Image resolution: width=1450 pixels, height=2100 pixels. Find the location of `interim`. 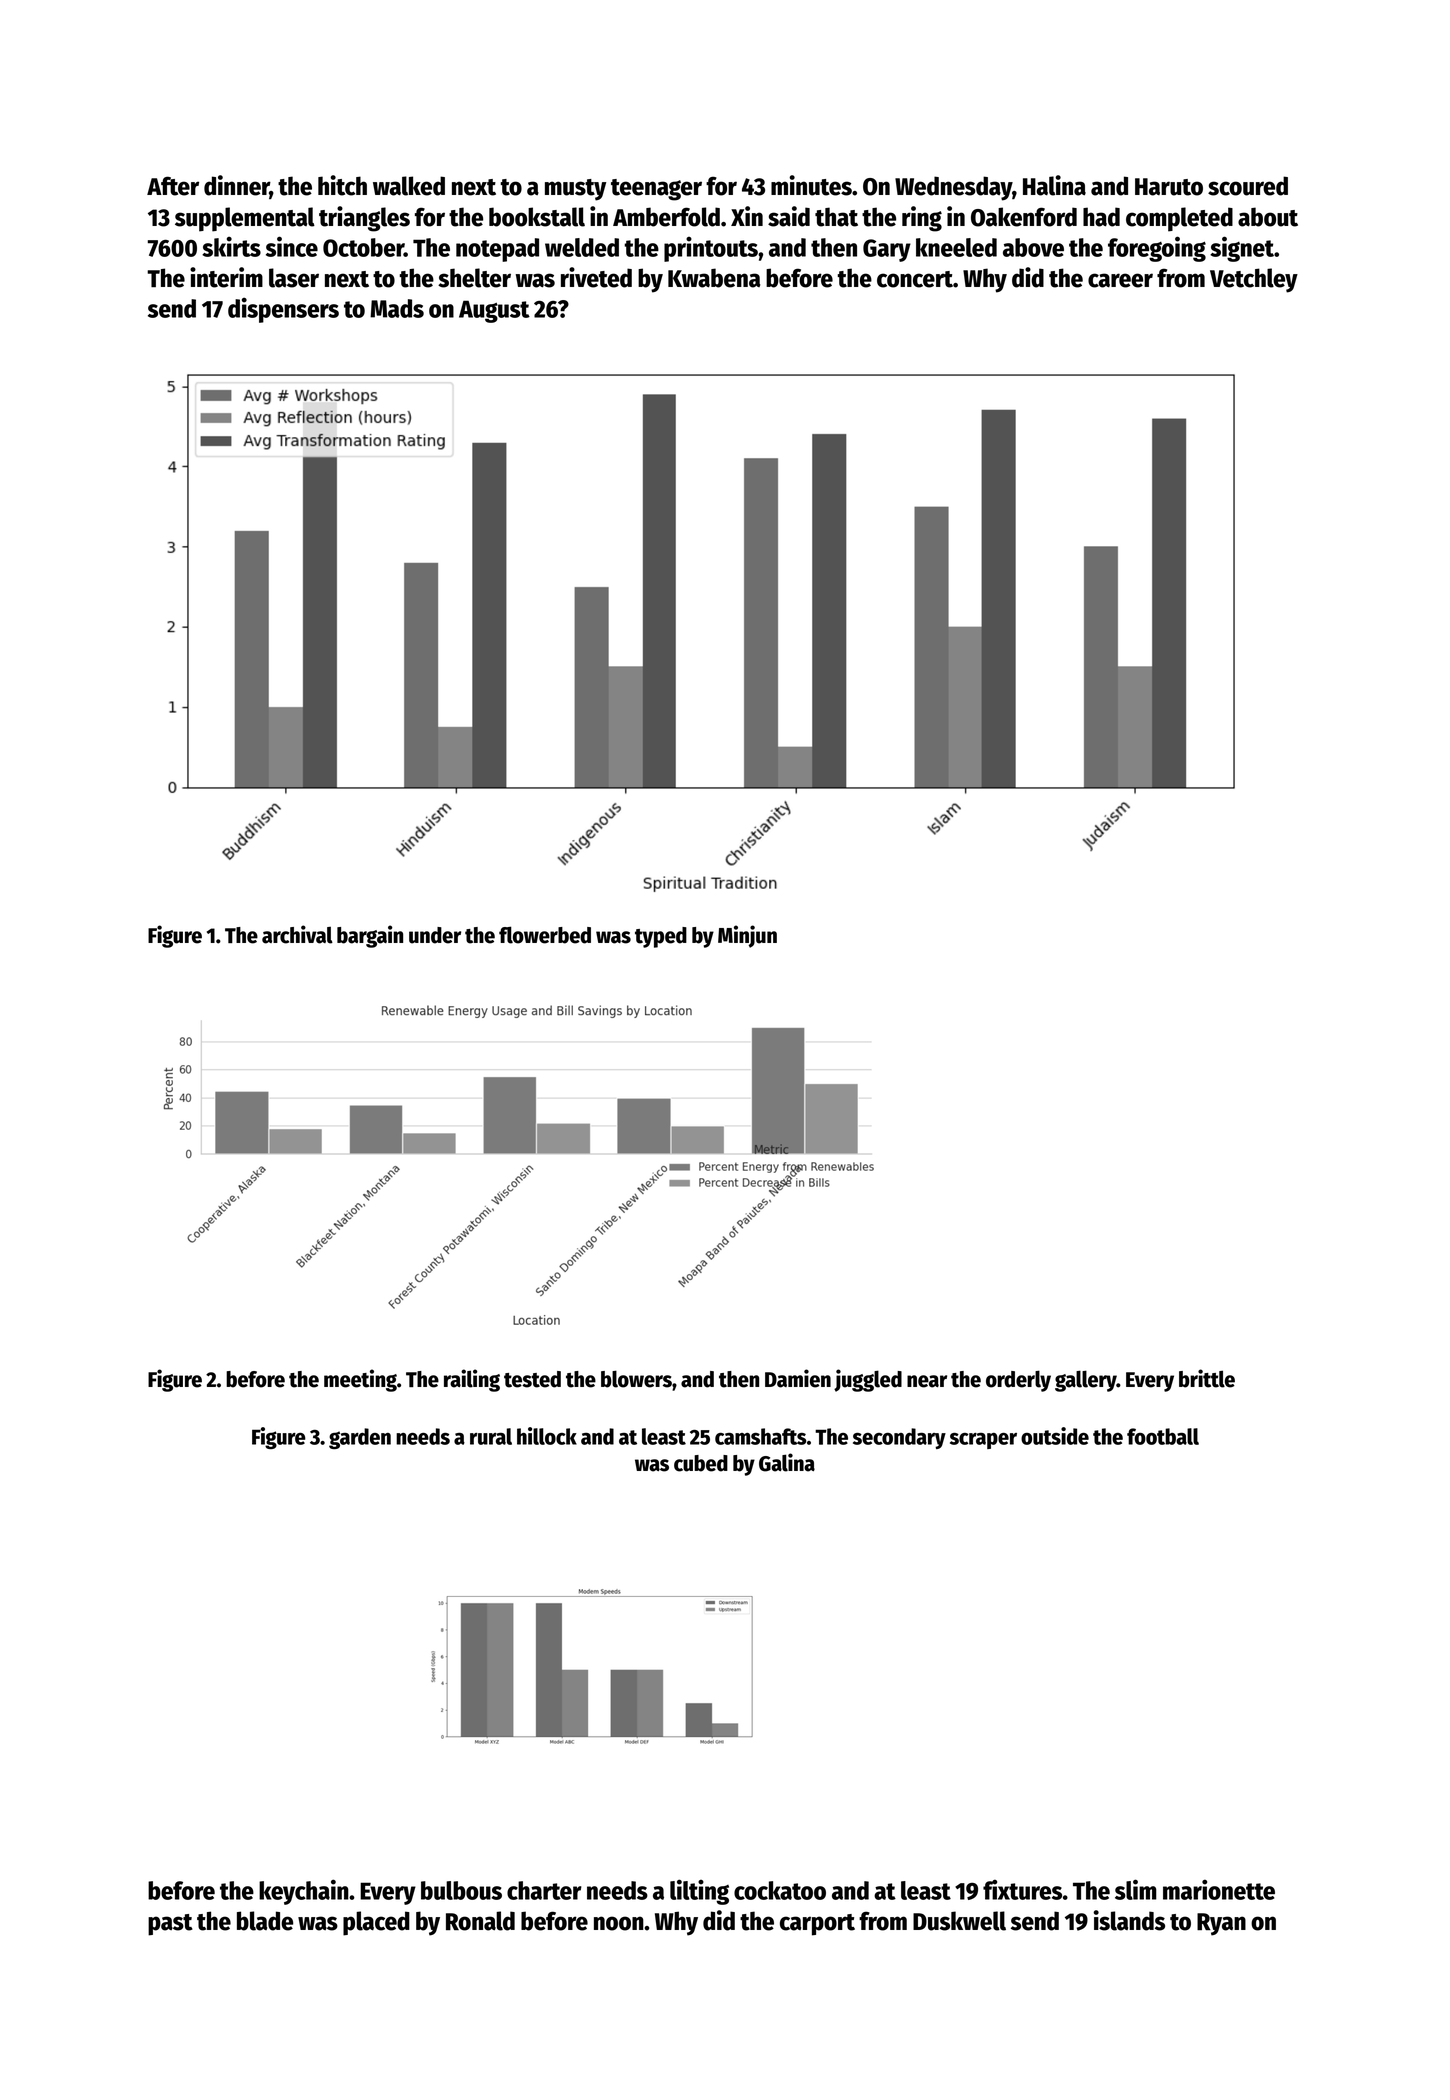

interim is located at coordinates (226, 277).
